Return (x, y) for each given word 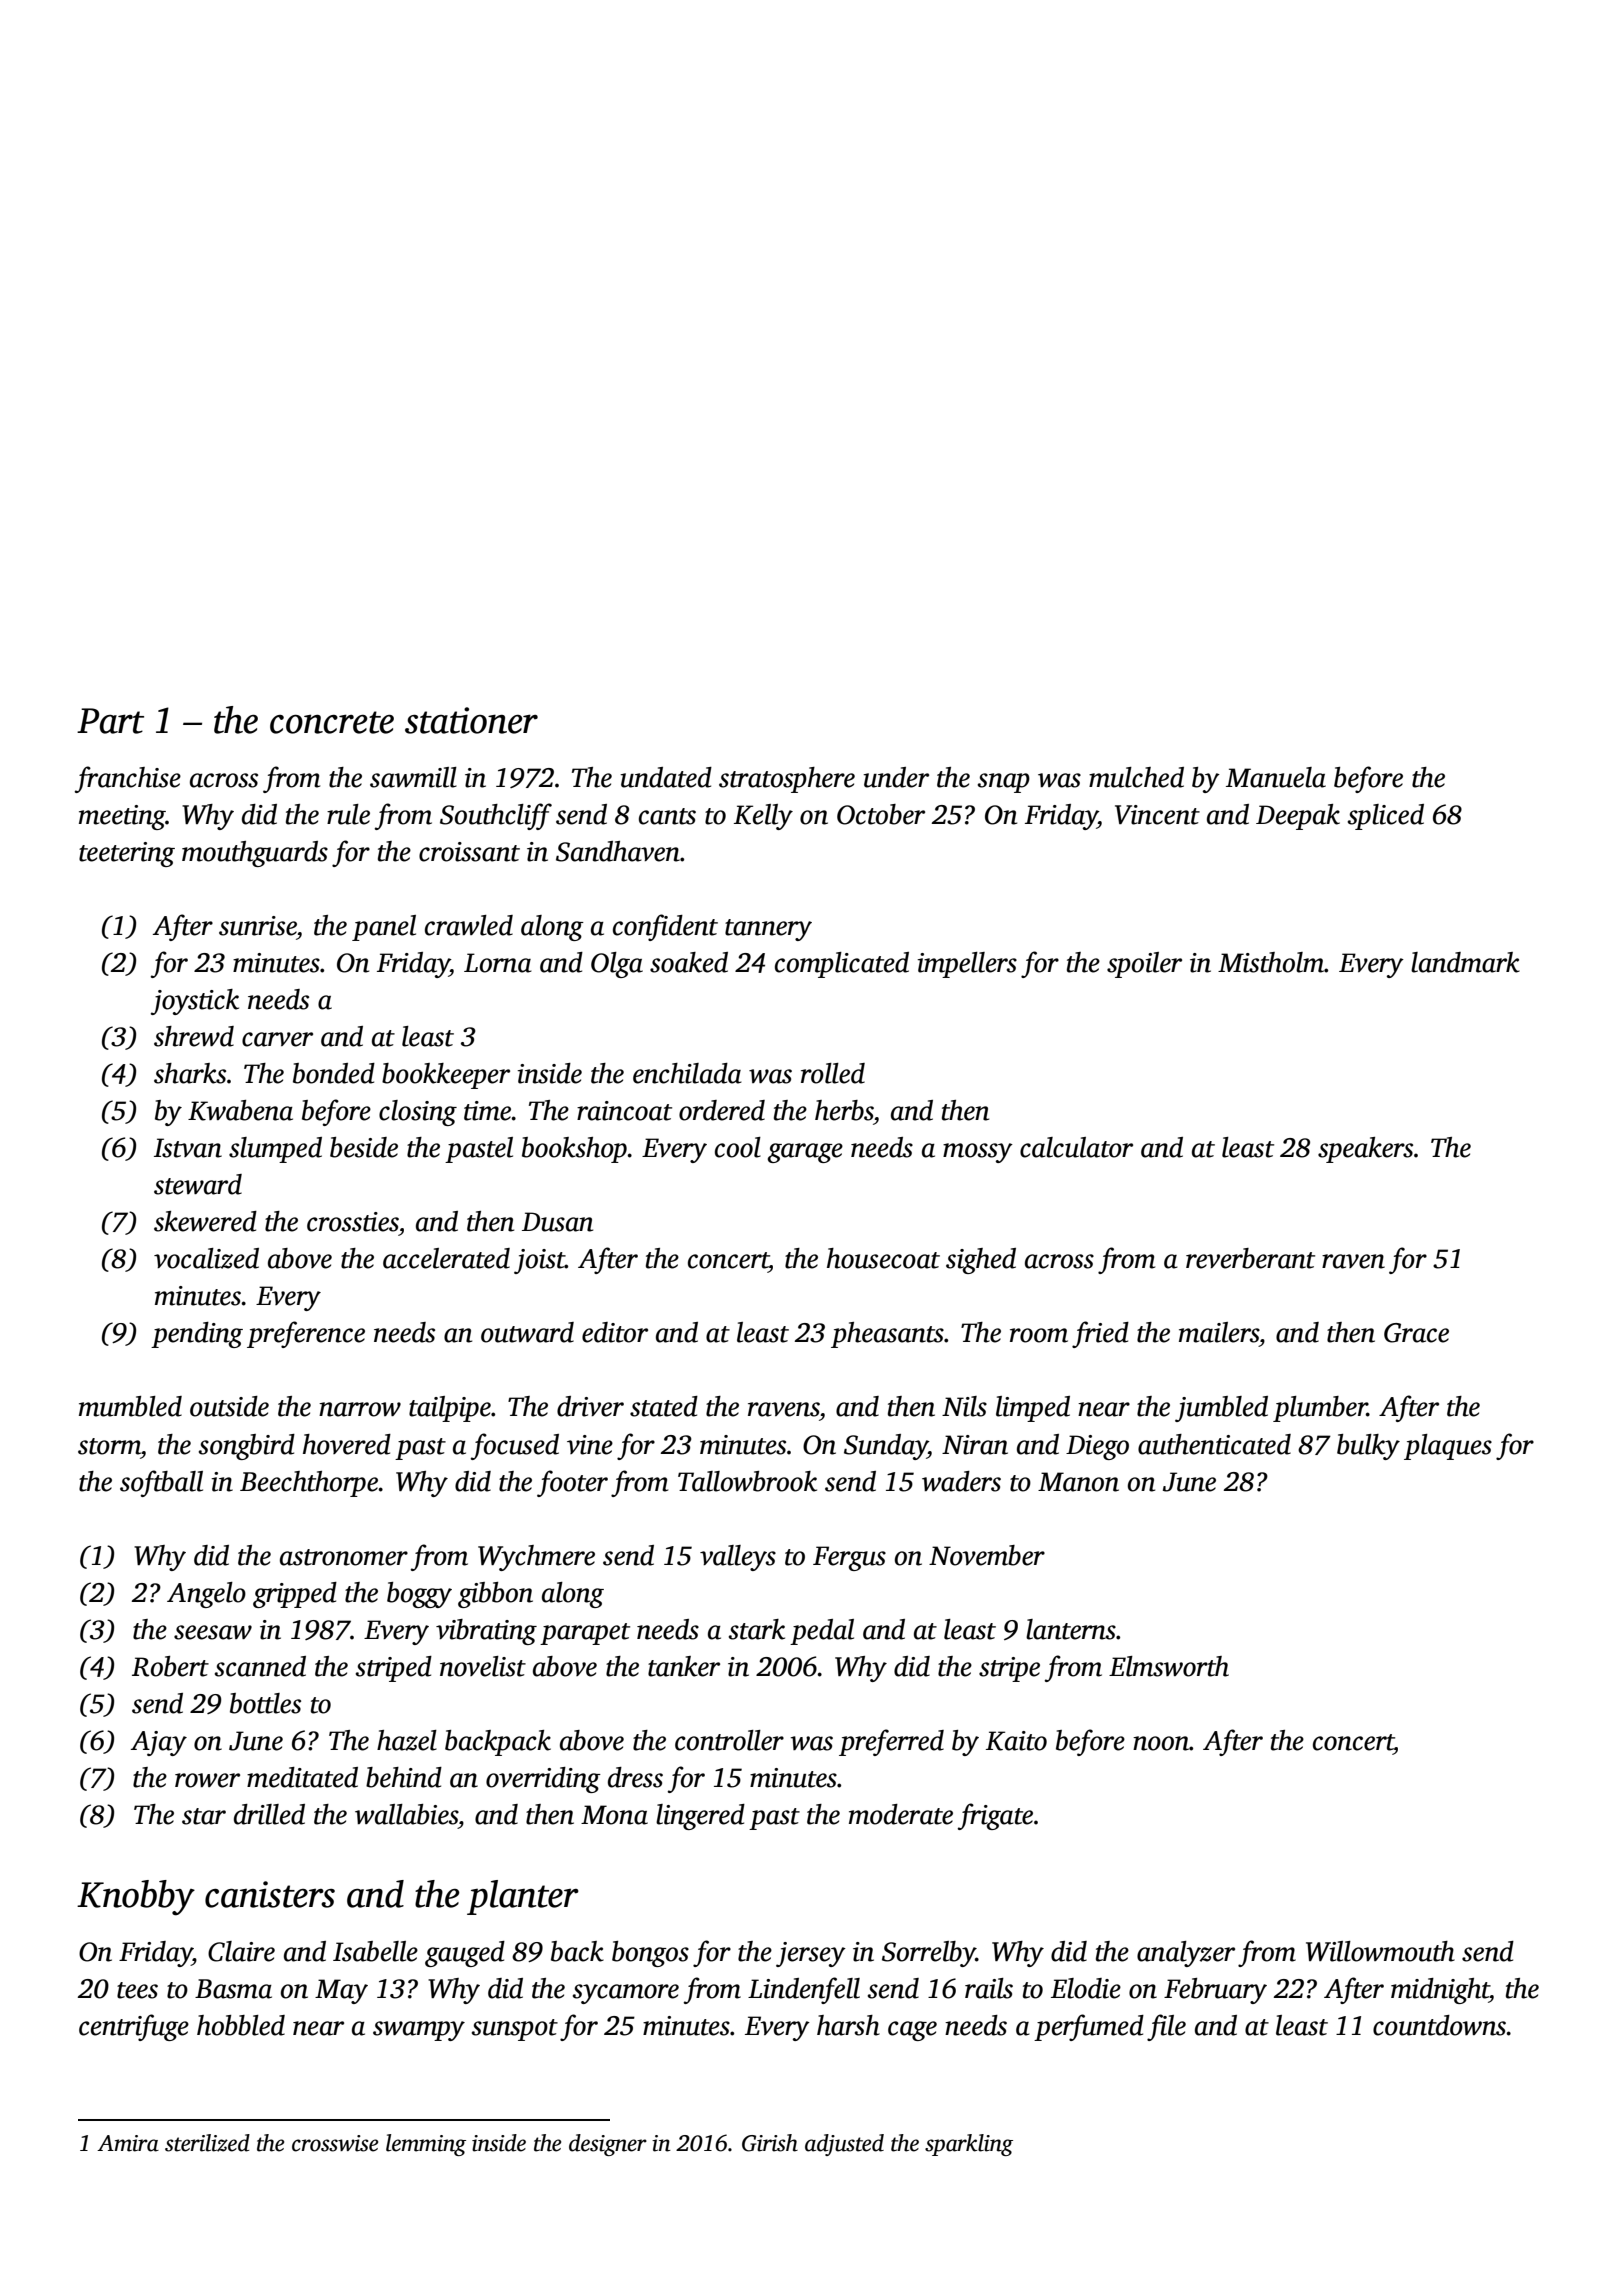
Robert (170, 1666)
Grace (1416, 1333)
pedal (822, 1632)
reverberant (1250, 1258)
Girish (770, 2143)
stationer (471, 720)
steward (198, 1184)
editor (615, 1332)
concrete (332, 722)
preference (306, 1334)
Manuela (1276, 777)
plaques (1448, 1447)
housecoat (883, 1258)
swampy (419, 2031)
